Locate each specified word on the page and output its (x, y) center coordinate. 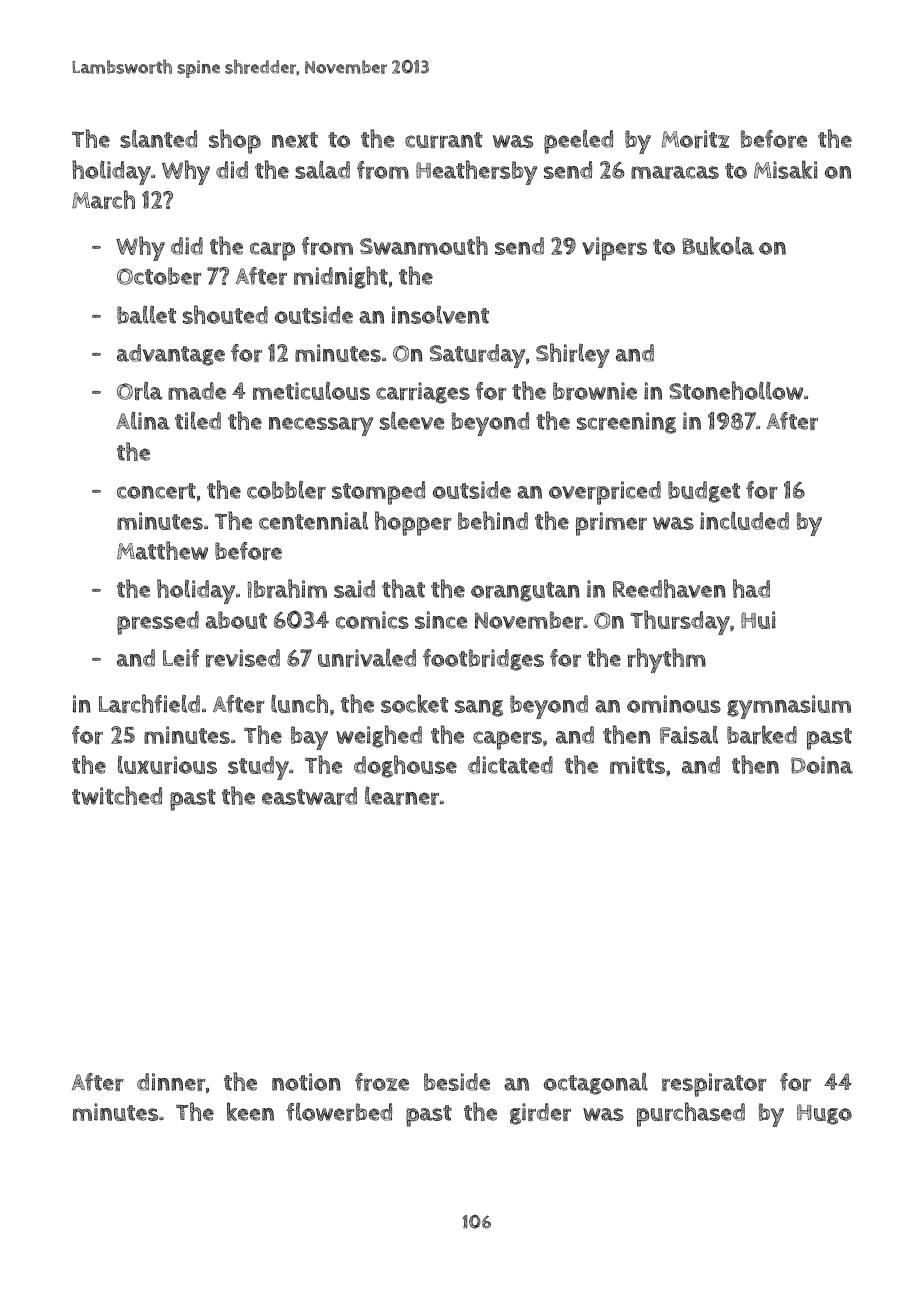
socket (414, 703)
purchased (691, 1114)
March (103, 199)
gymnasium (789, 707)
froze (382, 1082)
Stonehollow (736, 390)
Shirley (573, 355)
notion (306, 1082)
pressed (158, 623)
